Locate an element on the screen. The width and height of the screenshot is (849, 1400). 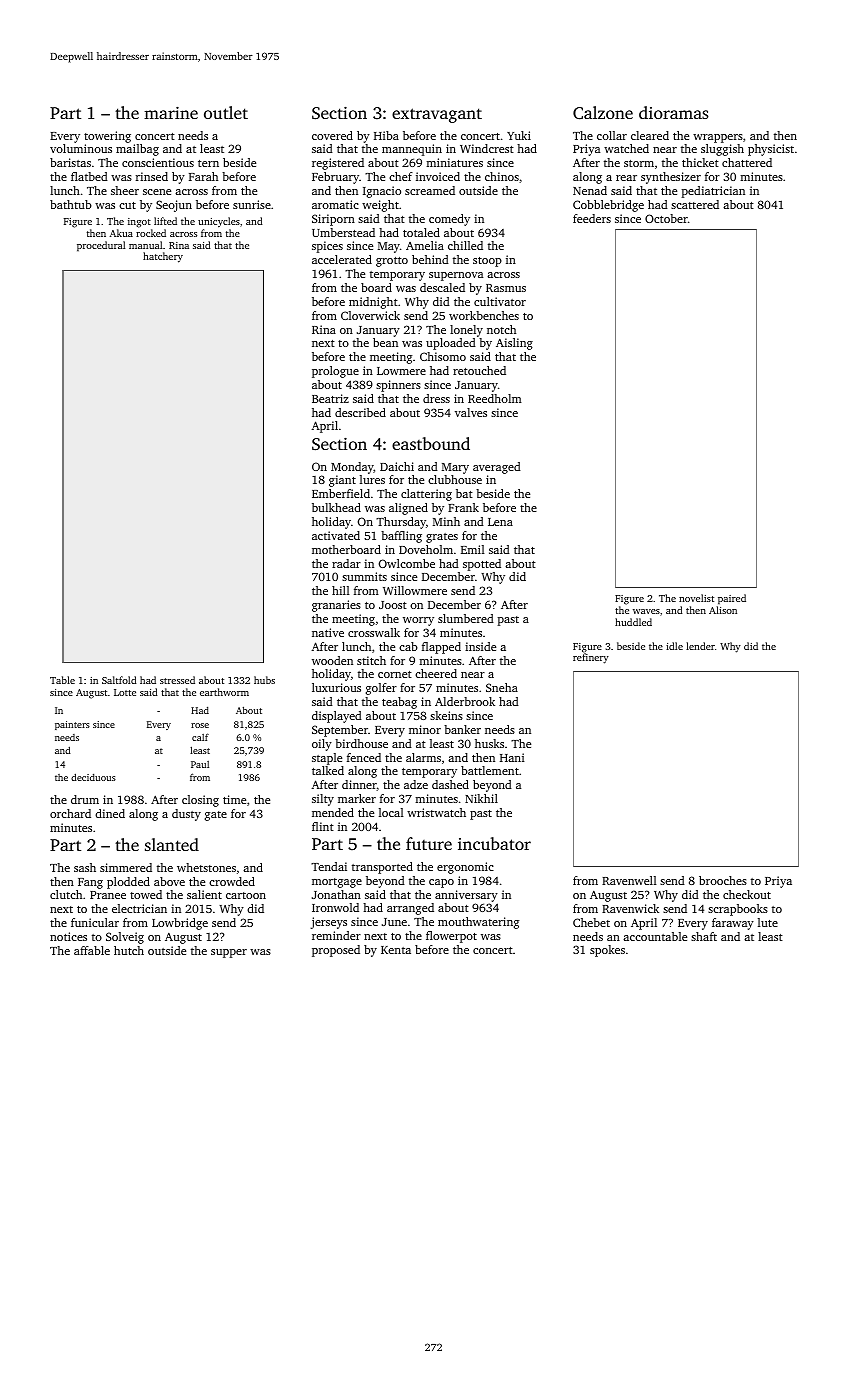
Saltfold is located at coordinates (119, 680).
